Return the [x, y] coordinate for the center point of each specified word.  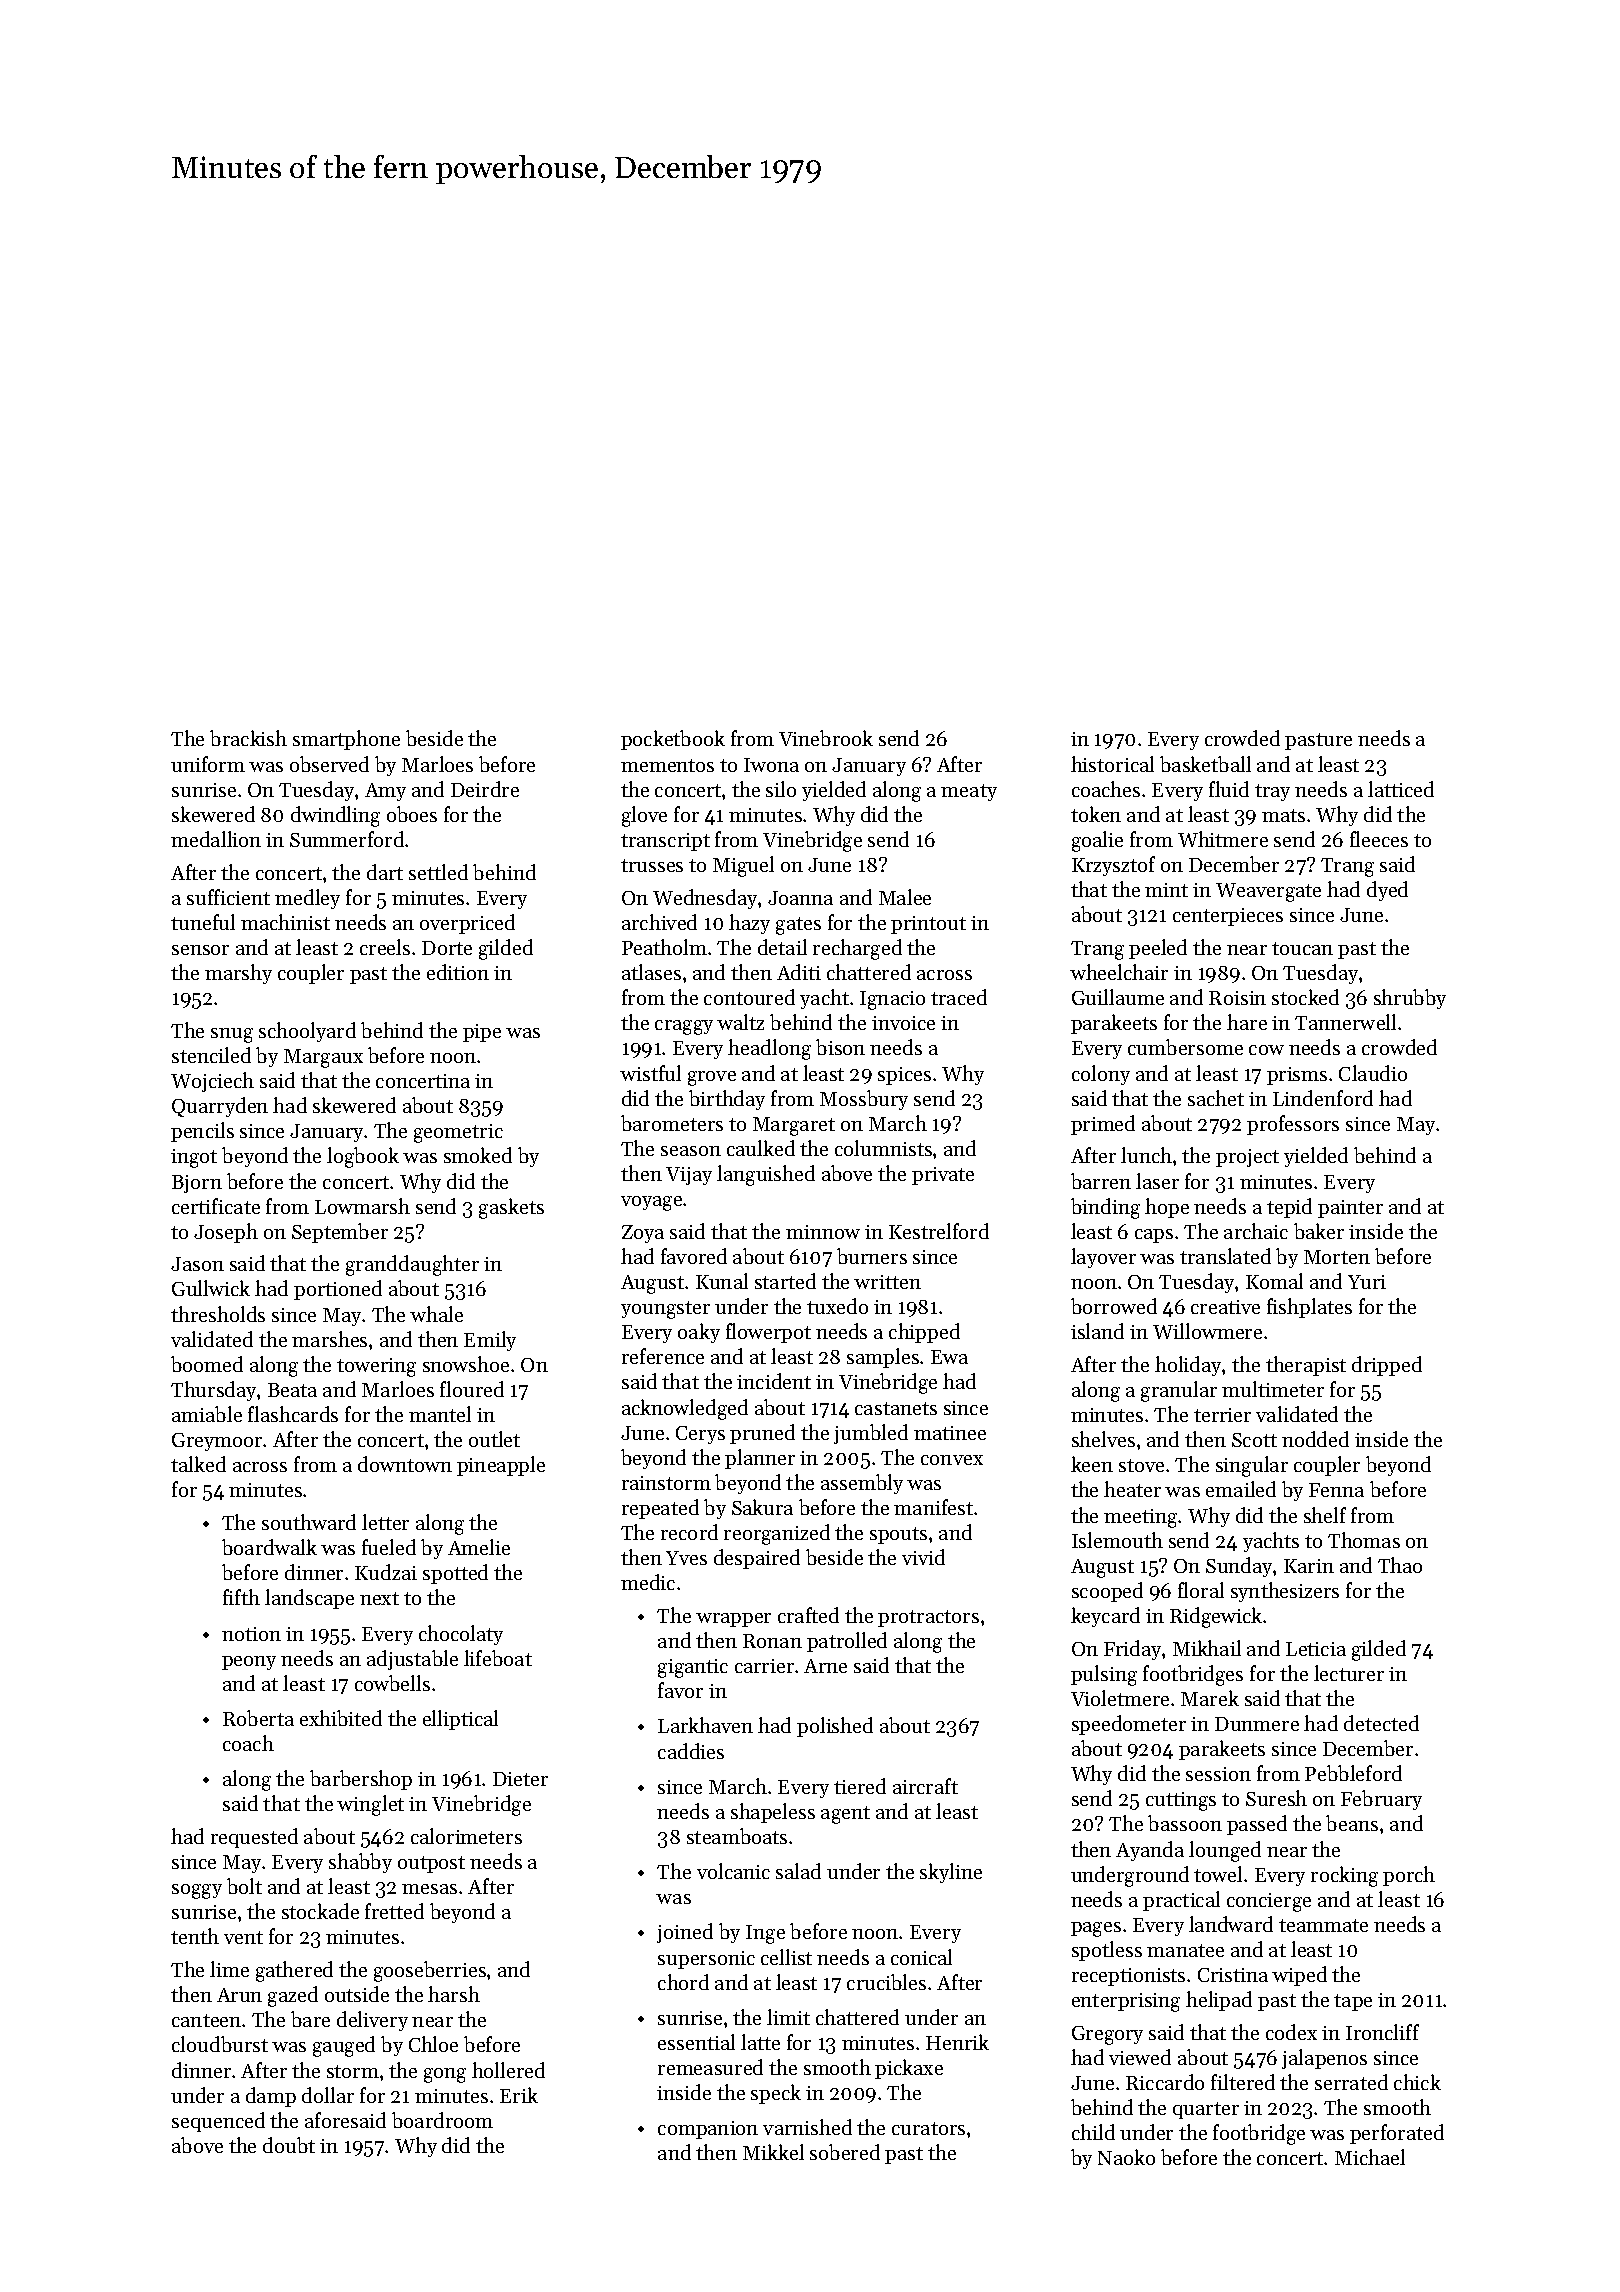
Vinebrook [826, 738]
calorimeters [466, 1836]
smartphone [346, 740]
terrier [1222, 1415]
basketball [1205, 764]
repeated [660, 1509]
